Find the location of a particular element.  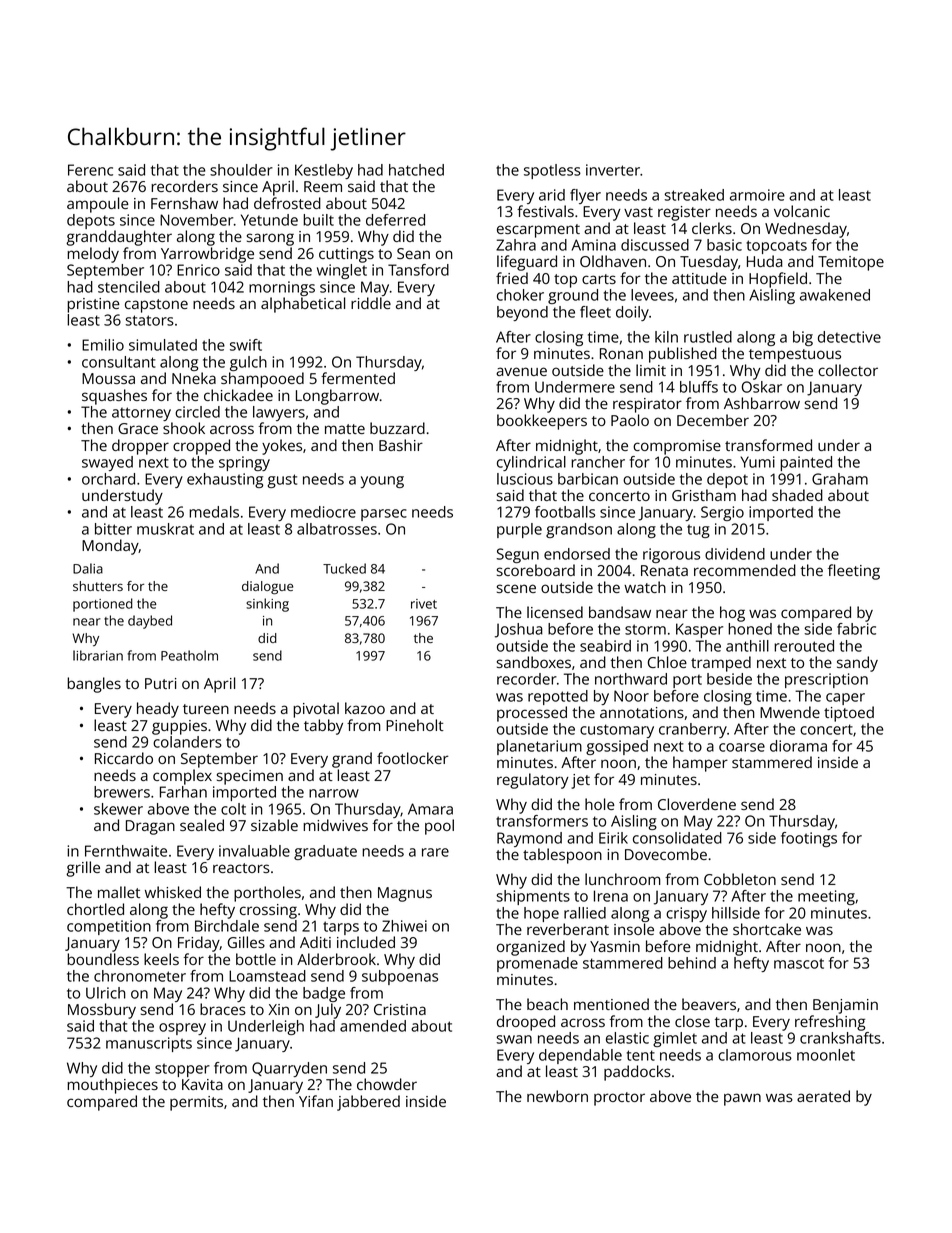

rivet is located at coordinates (424, 604).
